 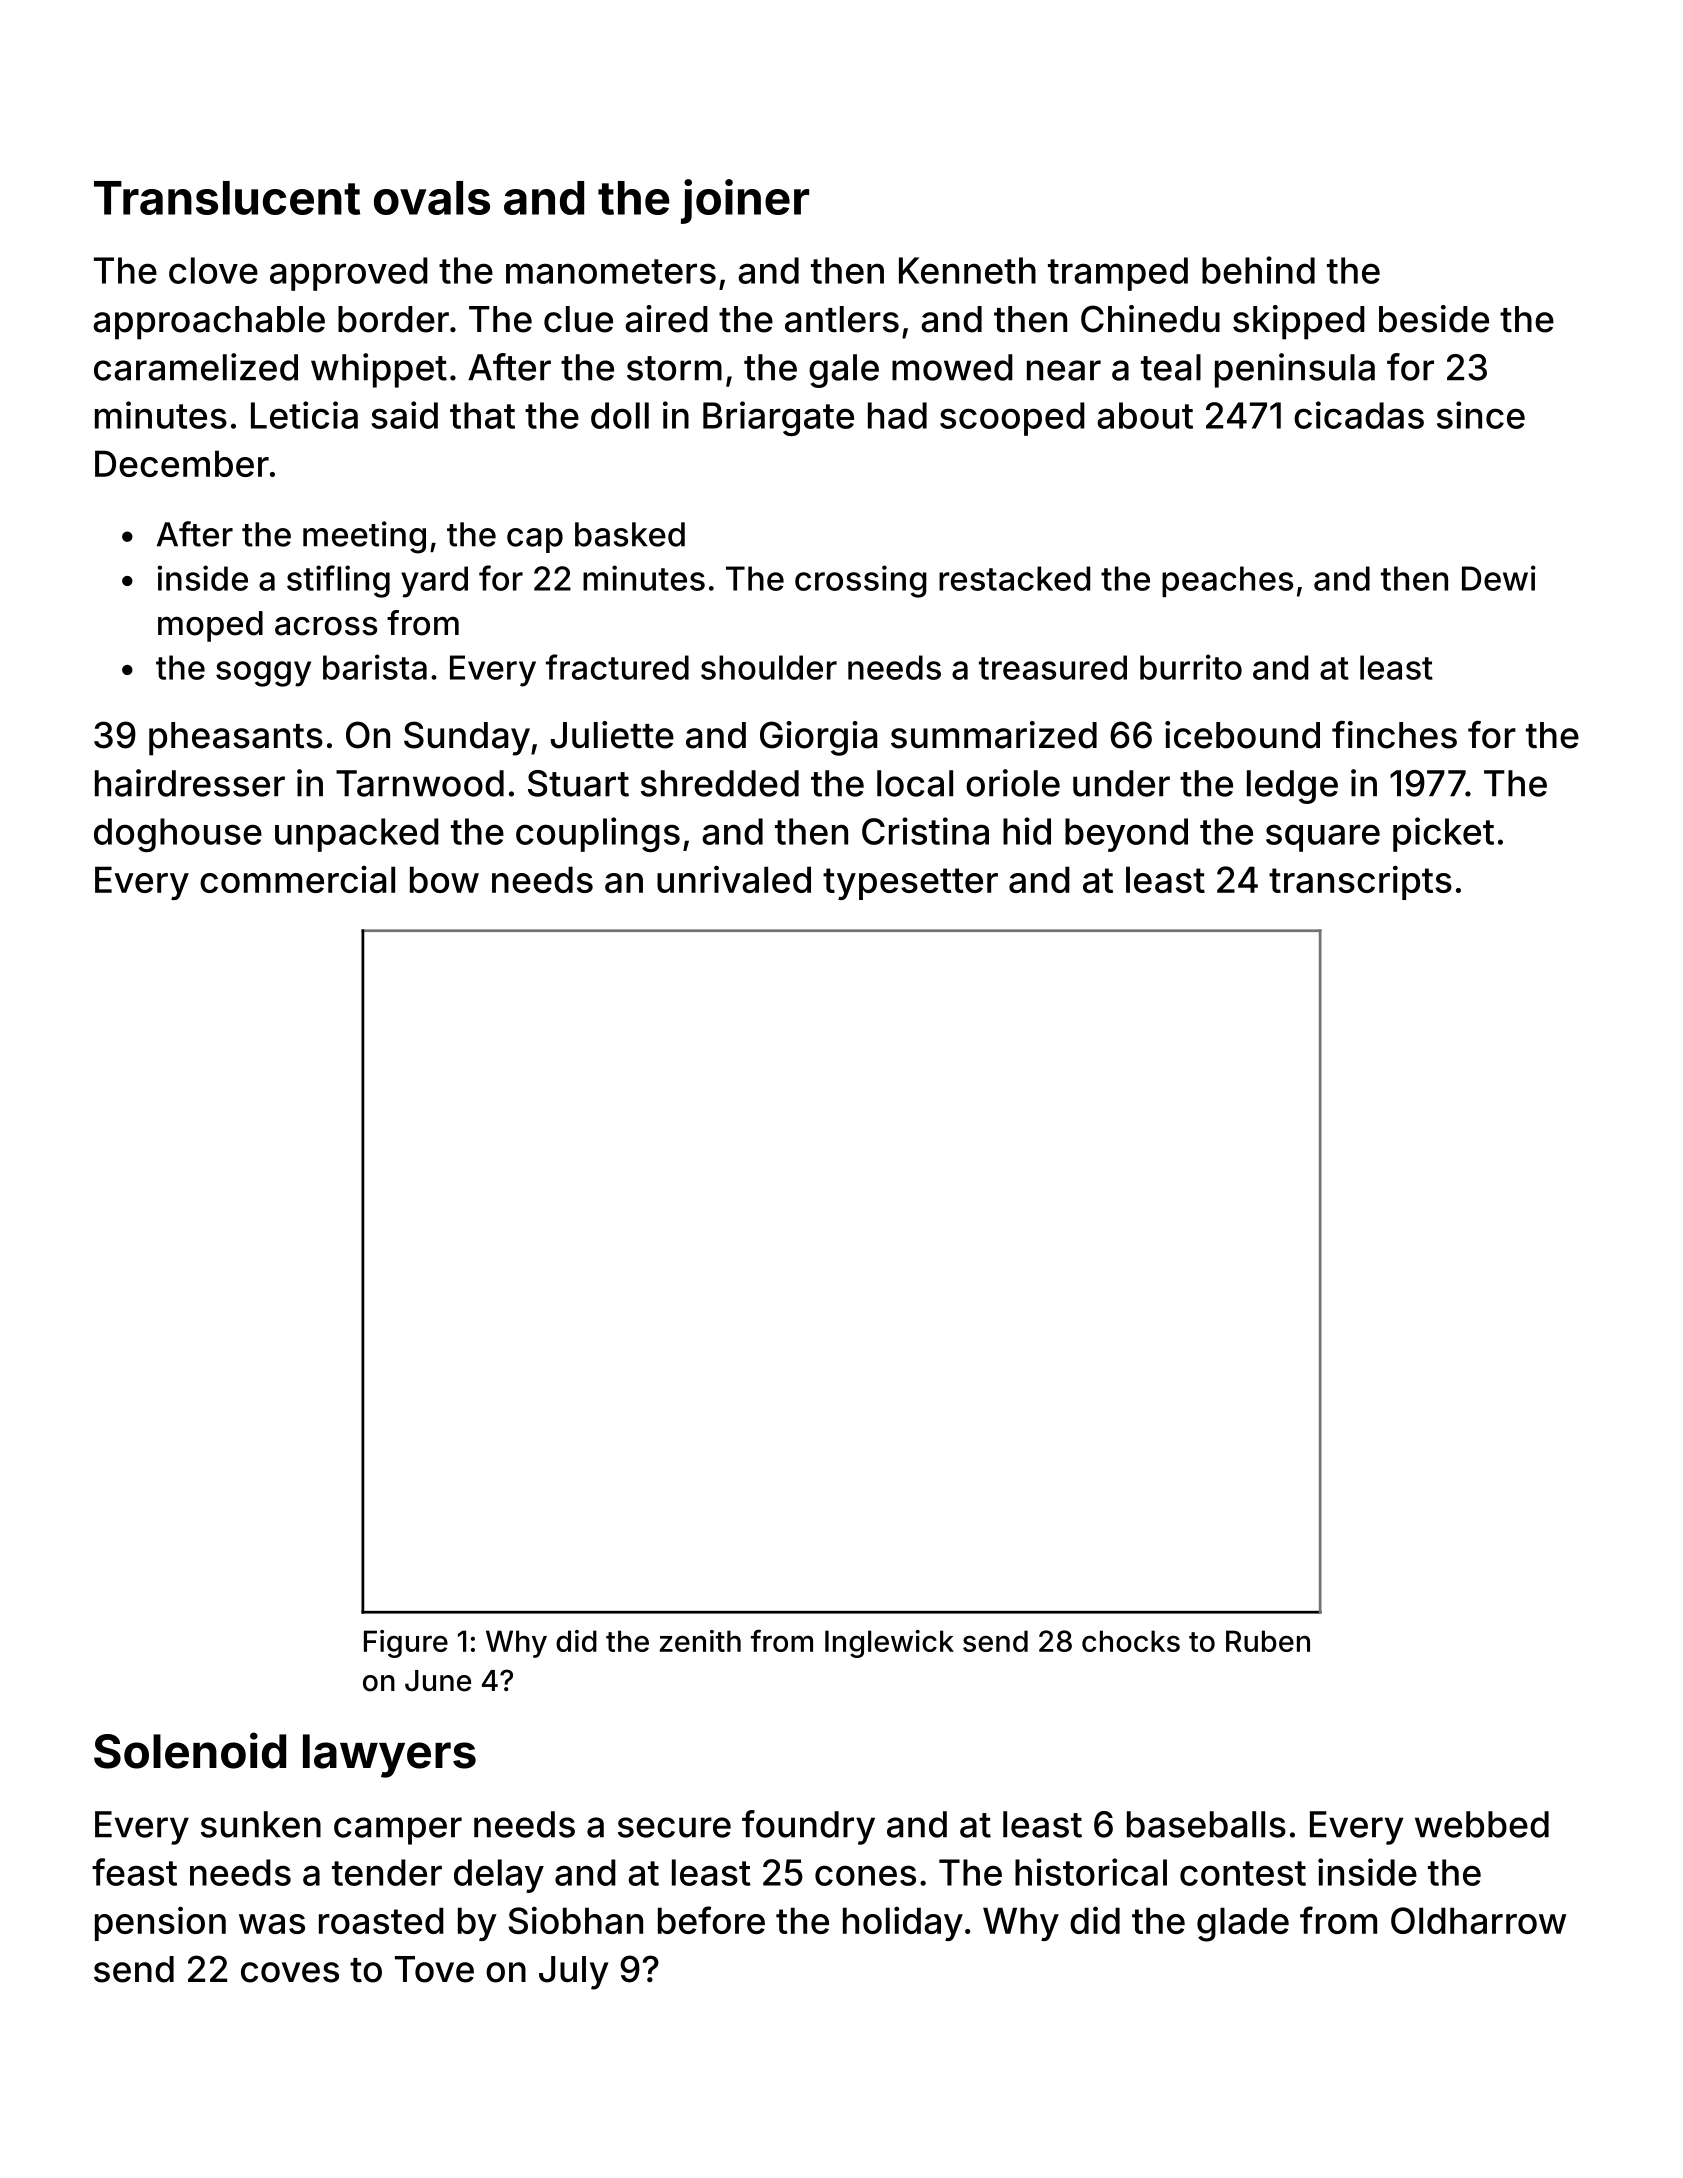 What do you see at coordinates (227, 198) in the document?
I see `Translucent` at bounding box center [227, 198].
